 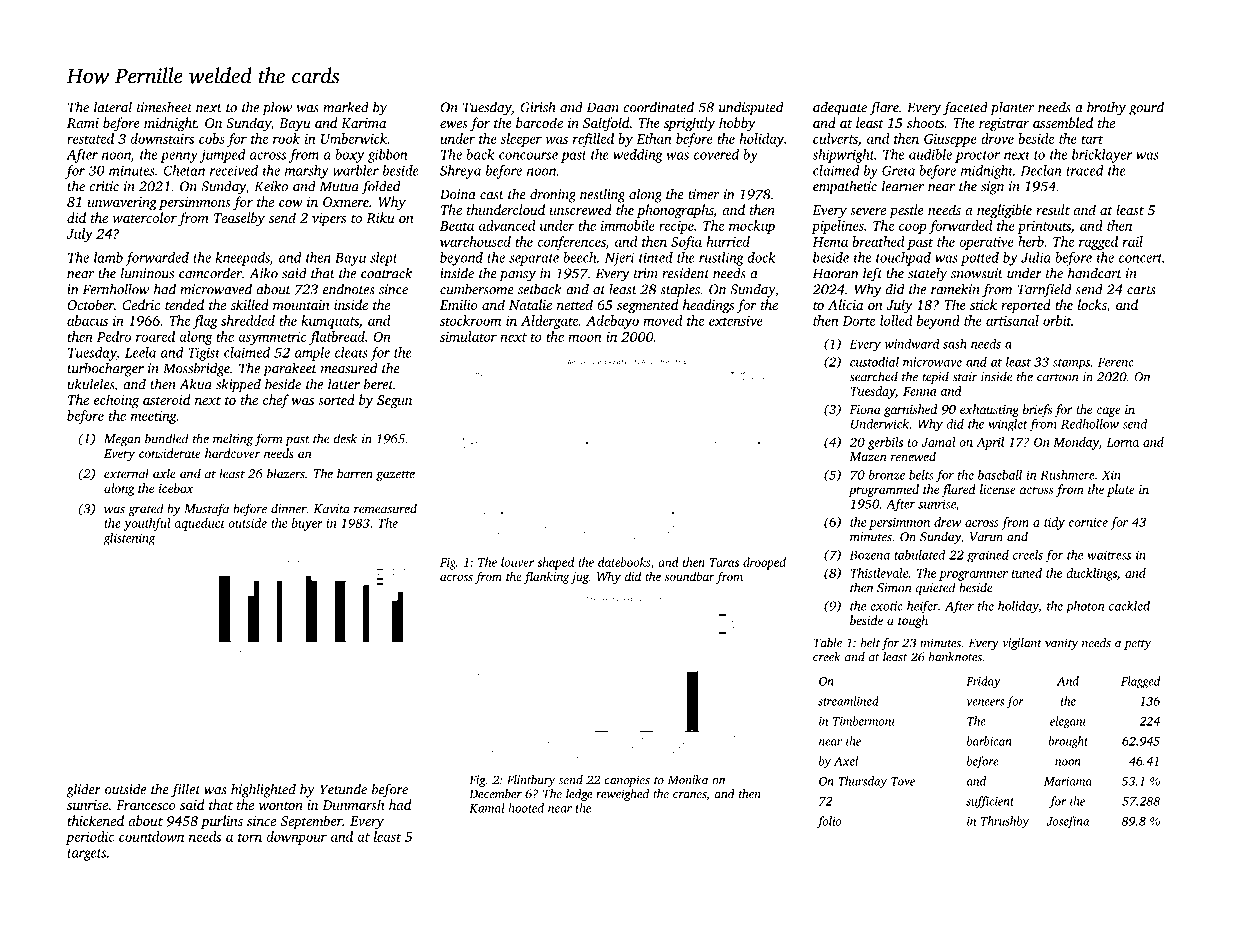 I want to click on downpour, so click(x=297, y=838).
